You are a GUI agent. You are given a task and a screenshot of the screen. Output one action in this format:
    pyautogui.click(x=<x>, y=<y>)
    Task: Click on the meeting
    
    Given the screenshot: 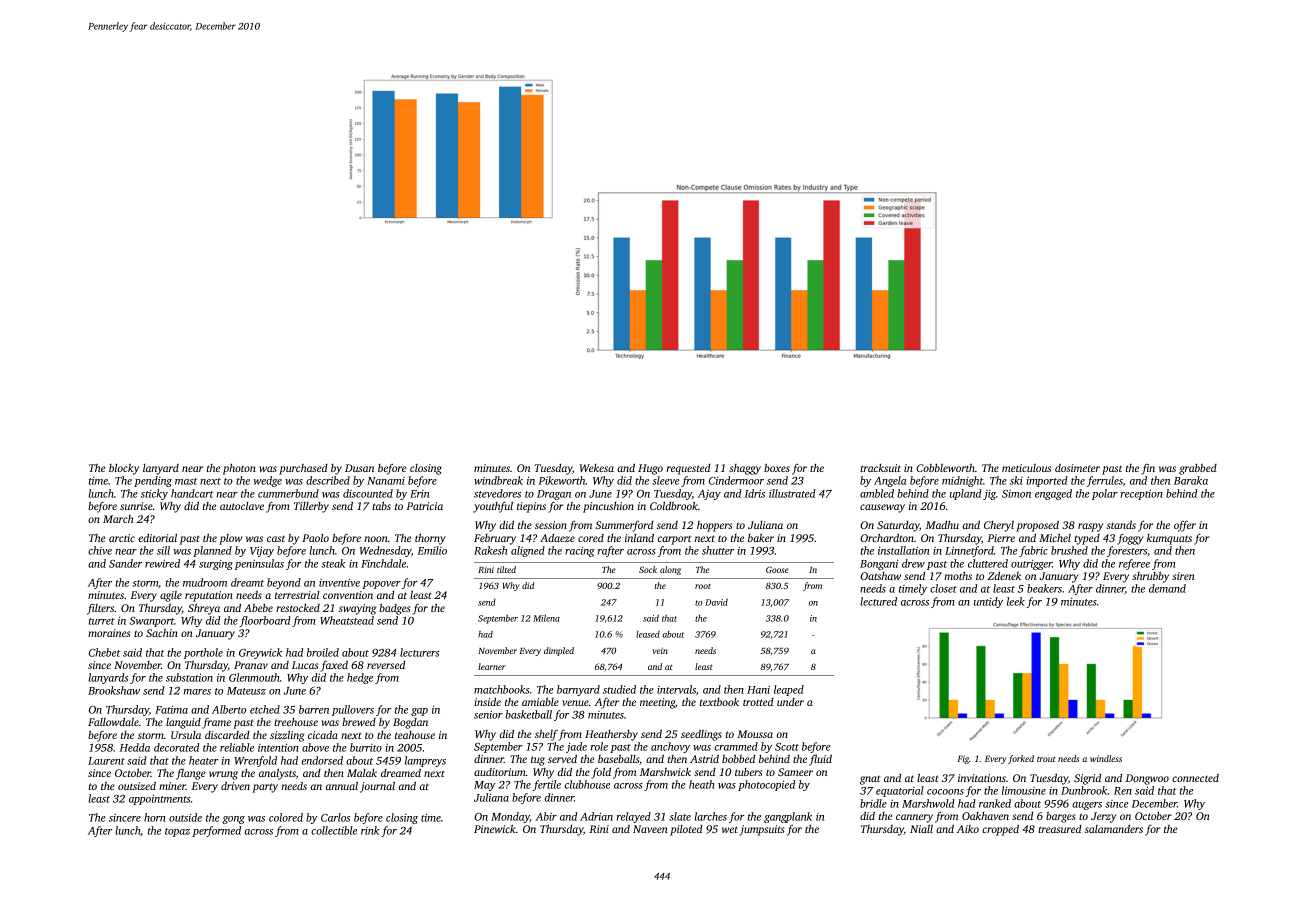 What is the action you would take?
    pyautogui.click(x=657, y=703)
